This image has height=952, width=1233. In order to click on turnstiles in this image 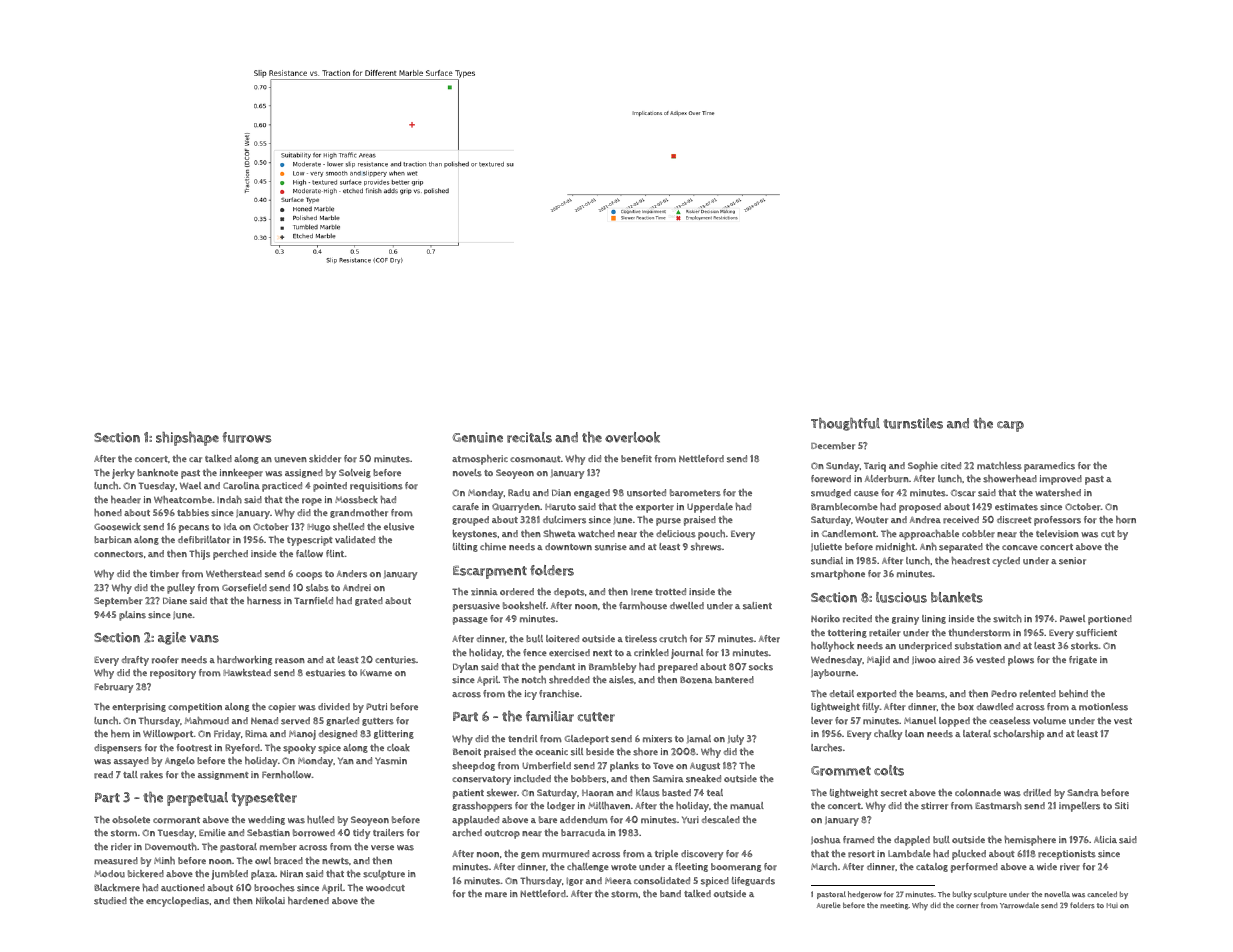, I will do `click(913, 423)`.
